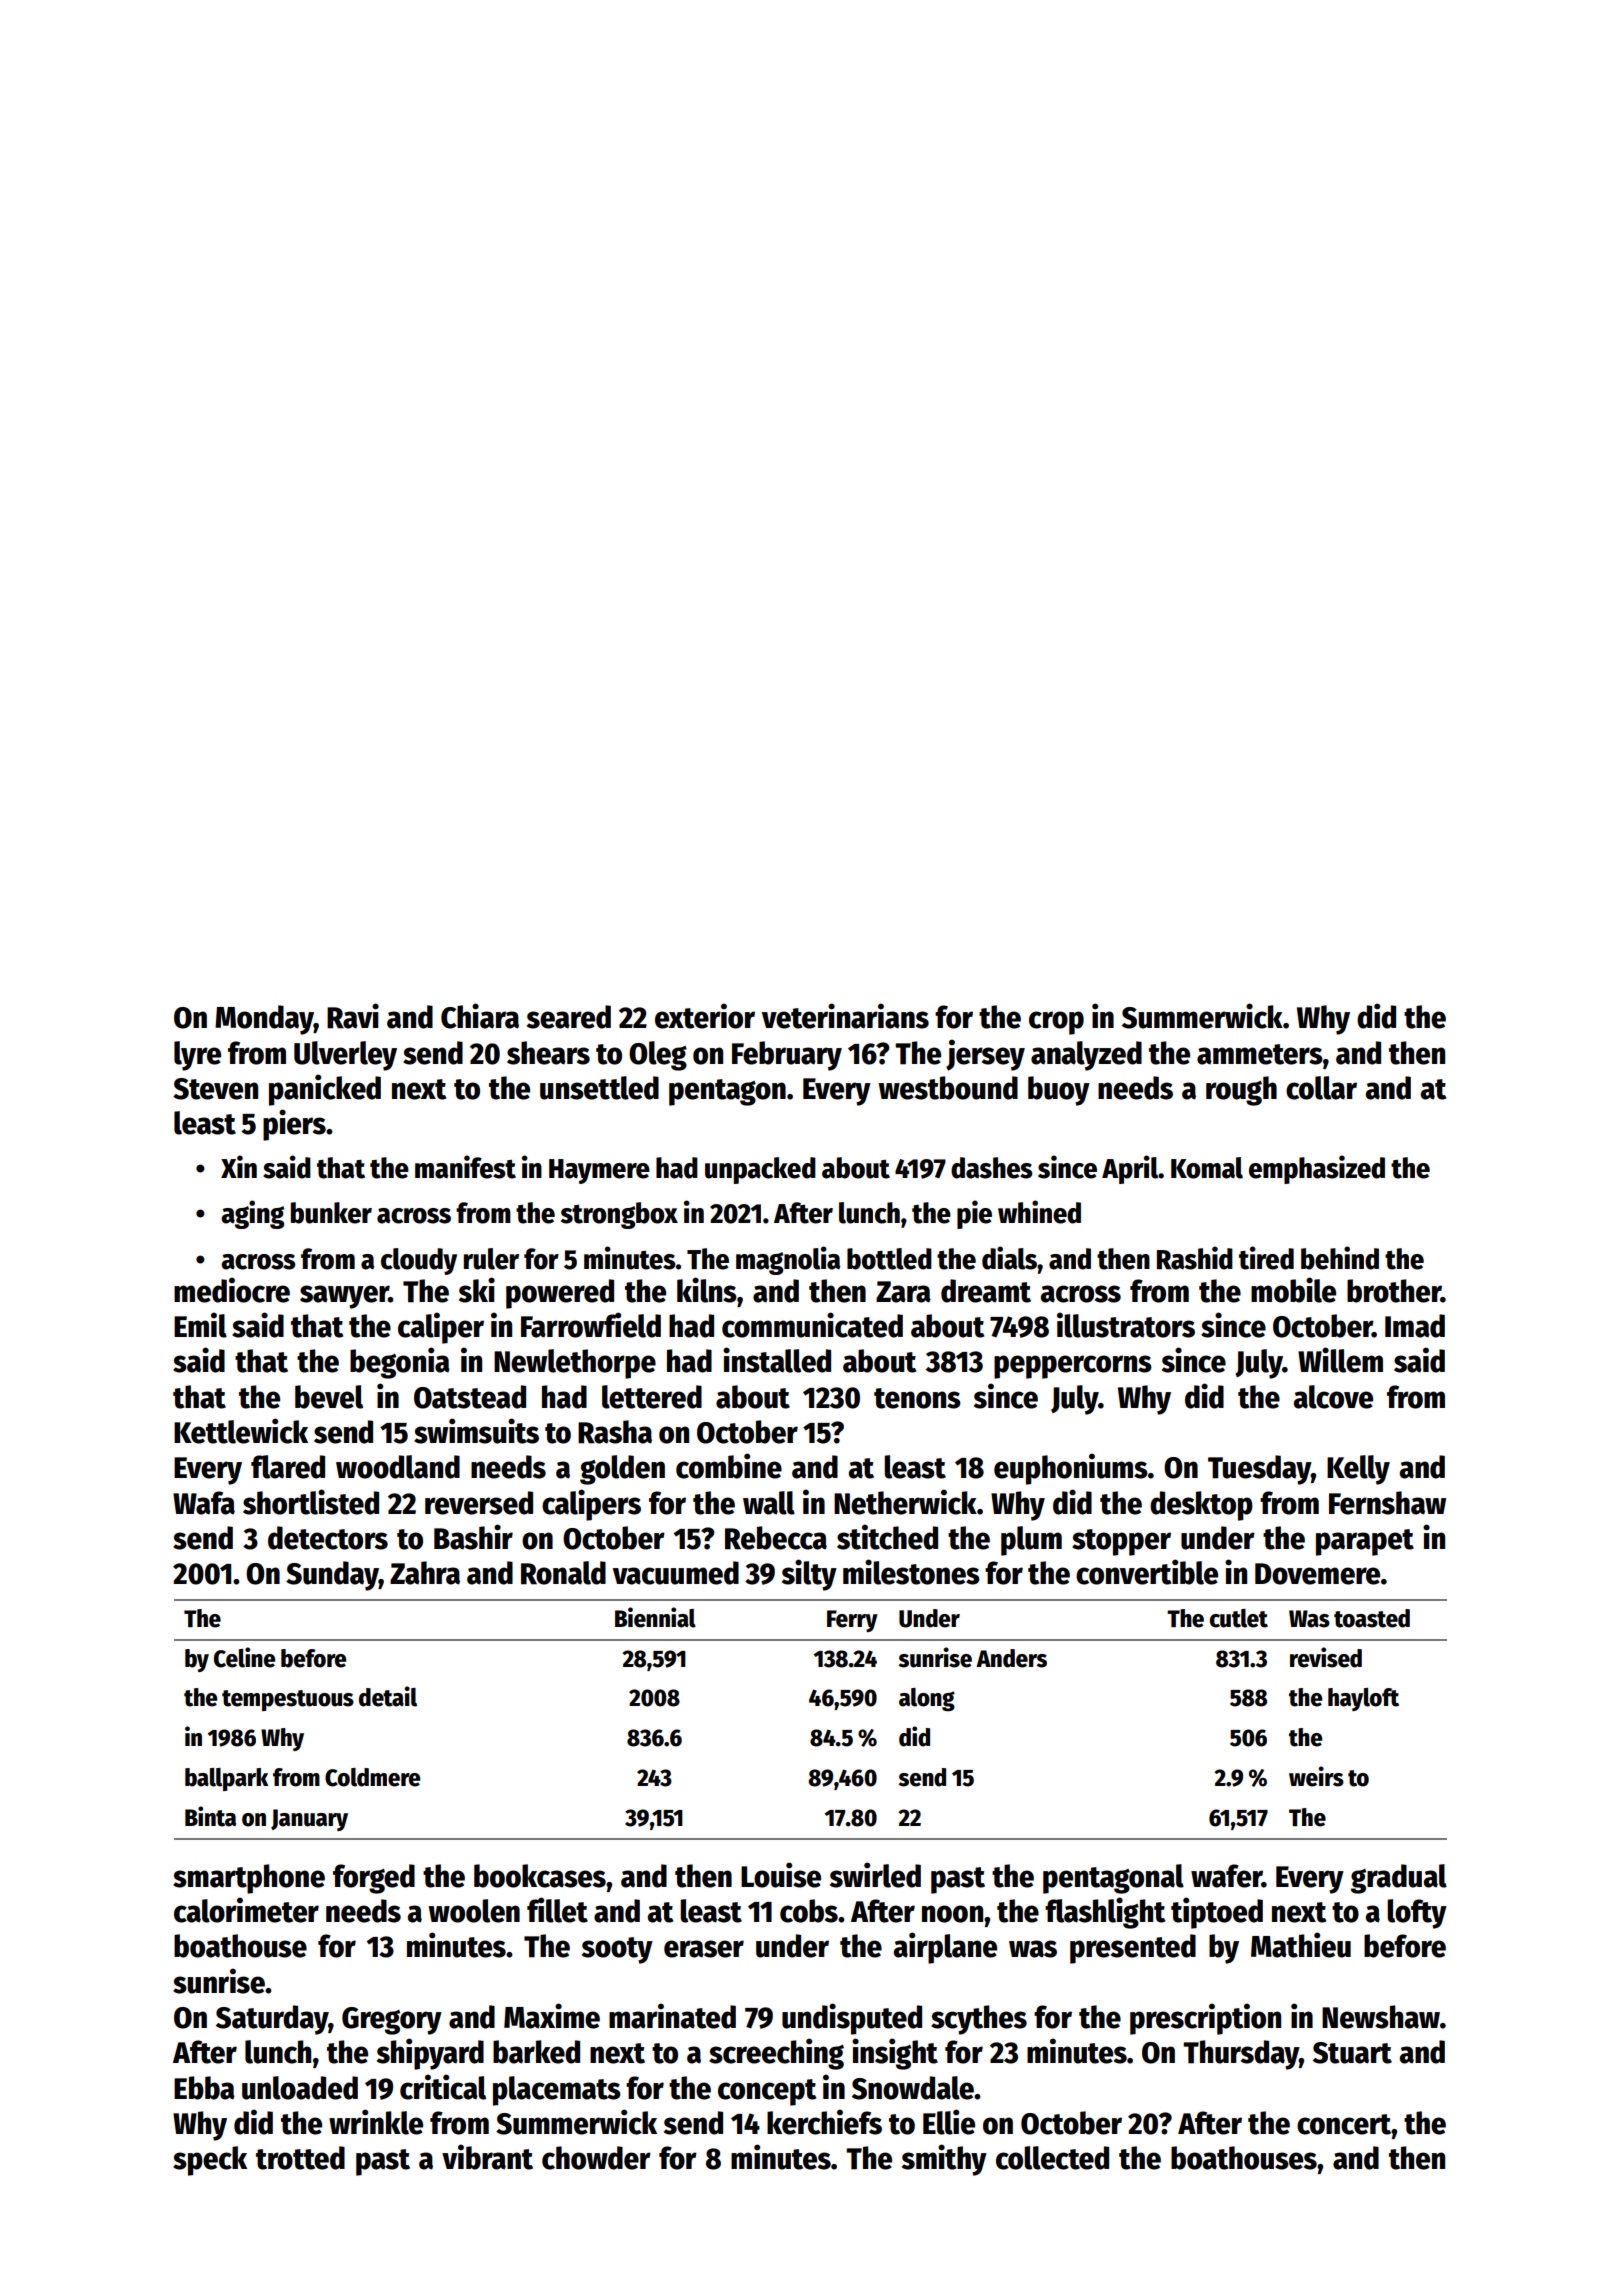 Image resolution: width=1620 pixels, height=2292 pixels. I want to click on veterinarians, so click(845, 1016).
